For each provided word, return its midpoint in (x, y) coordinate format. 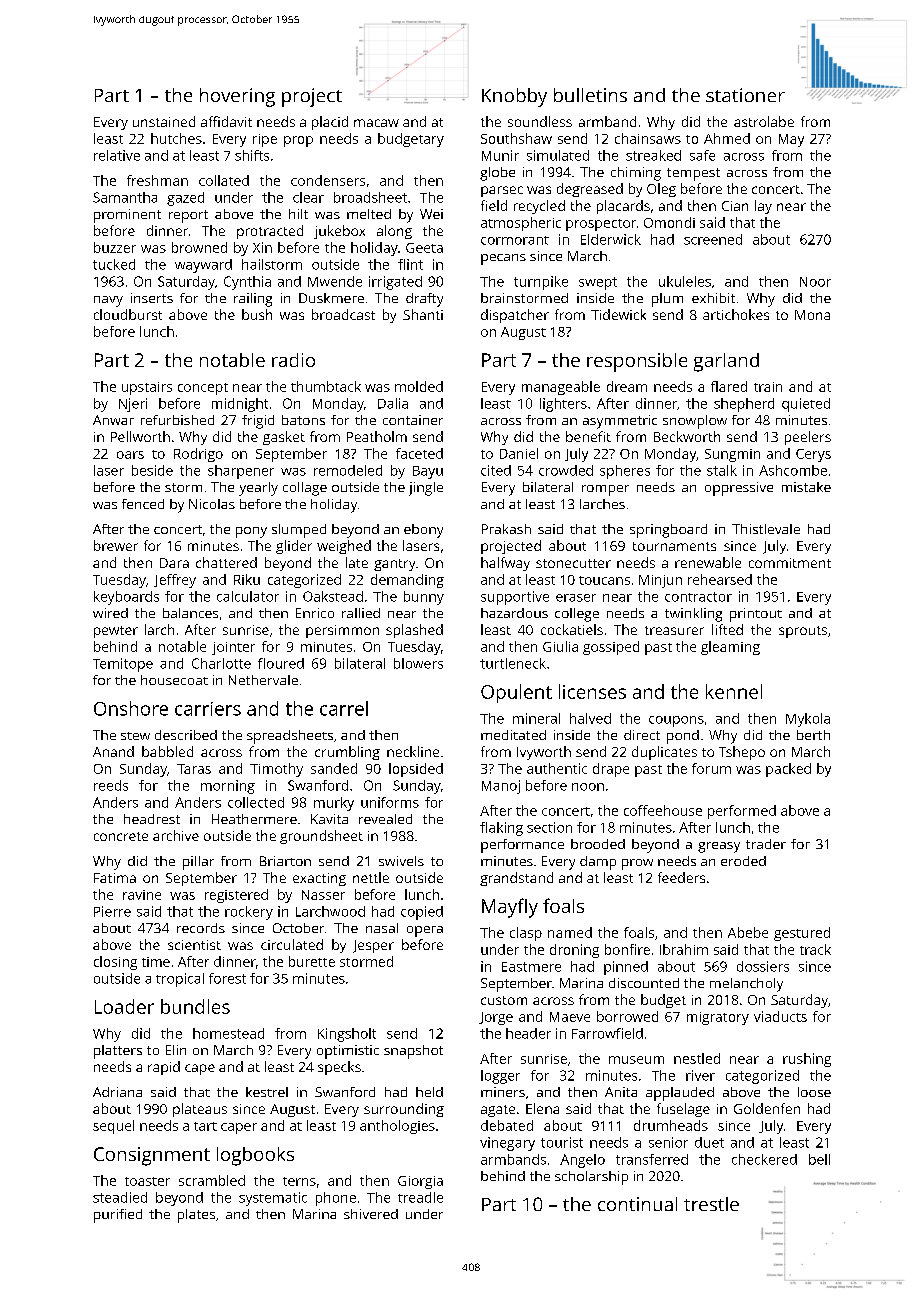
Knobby (514, 97)
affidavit (226, 121)
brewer (116, 545)
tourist (562, 1142)
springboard (668, 531)
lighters (563, 405)
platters (118, 1052)
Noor (815, 282)
